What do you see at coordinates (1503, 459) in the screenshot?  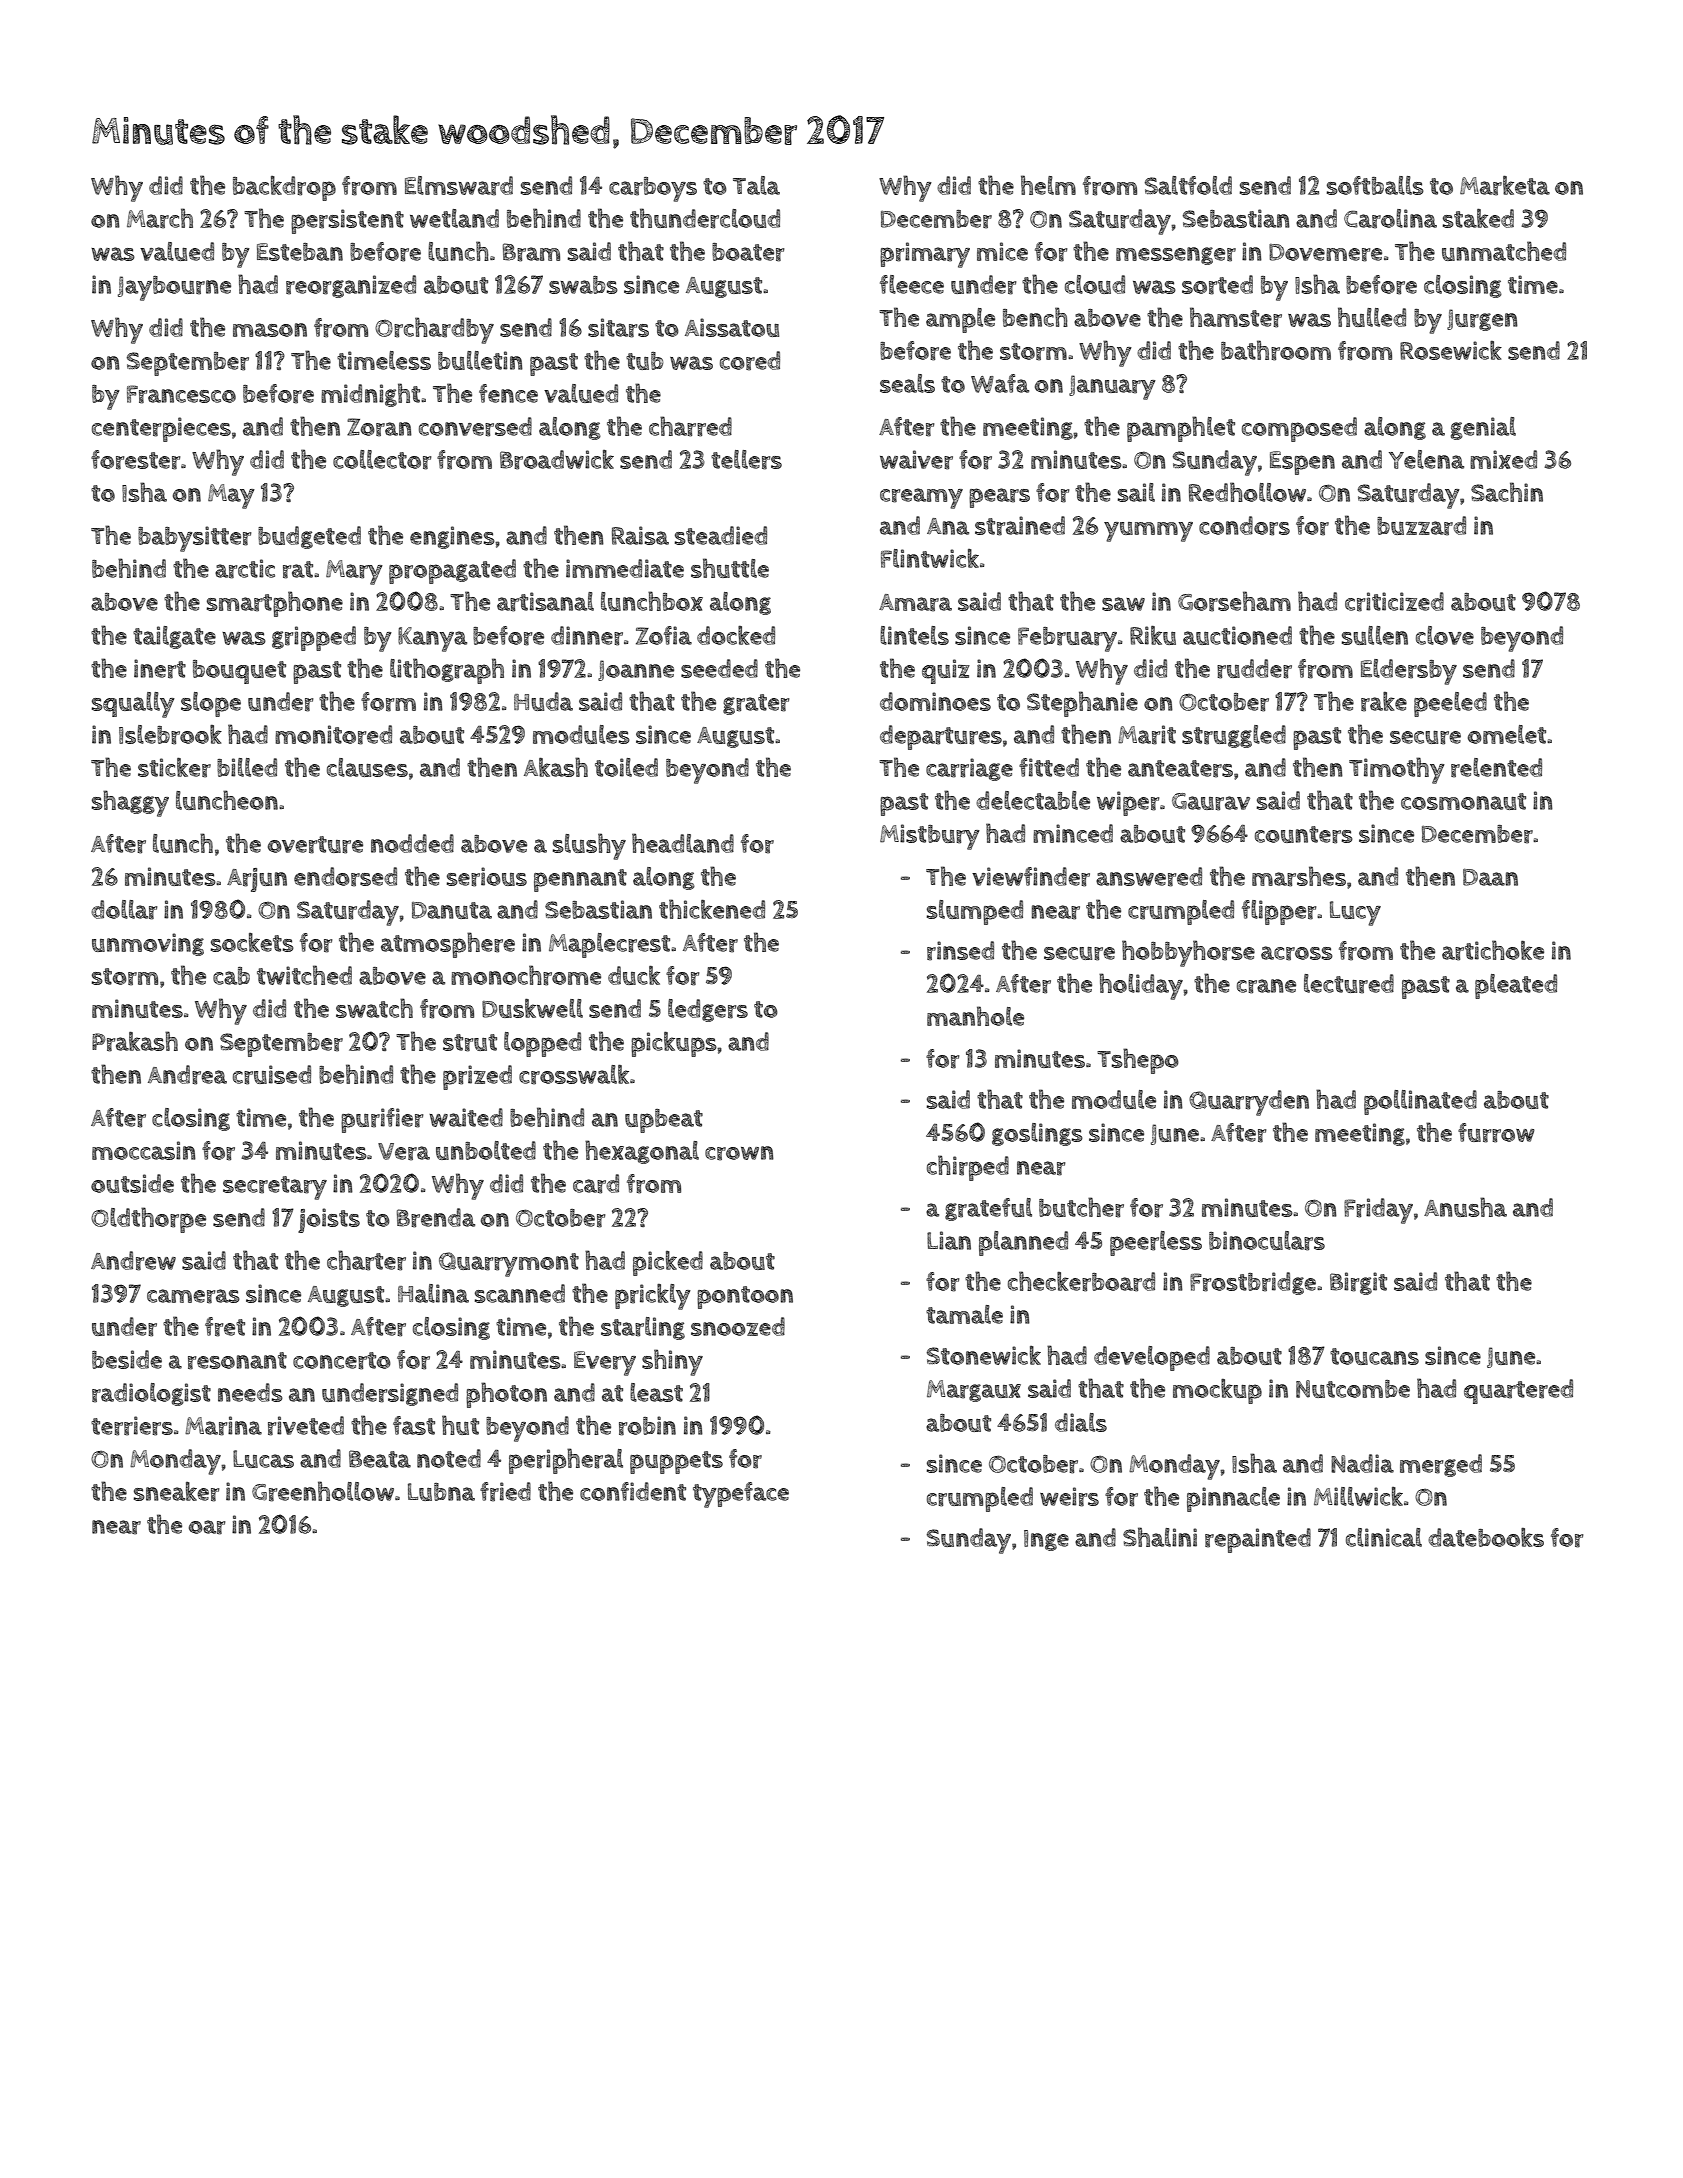 I see `mixed` at bounding box center [1503, 459].
